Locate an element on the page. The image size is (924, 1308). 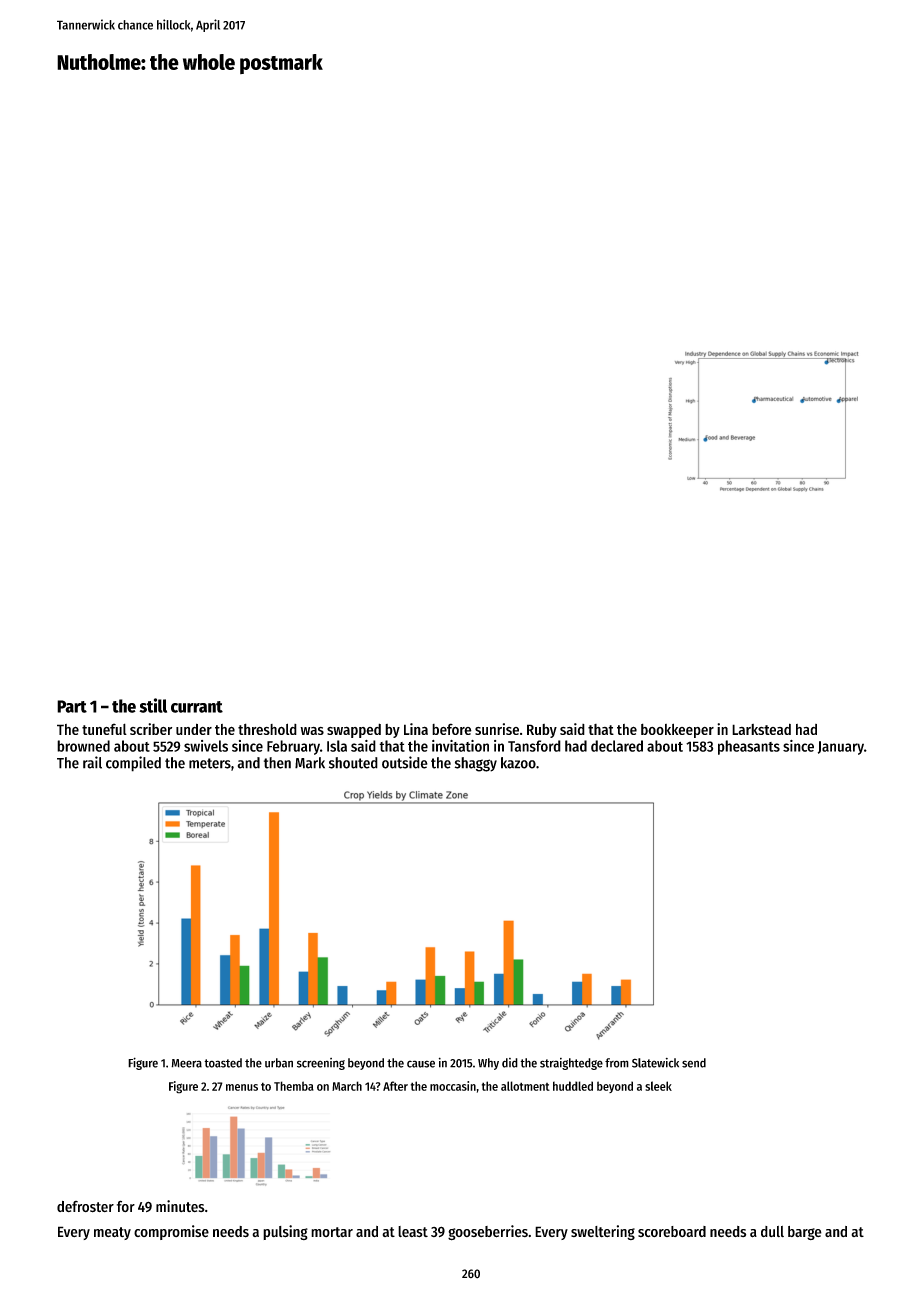
kazoo is located at coordinates (518, 763).
